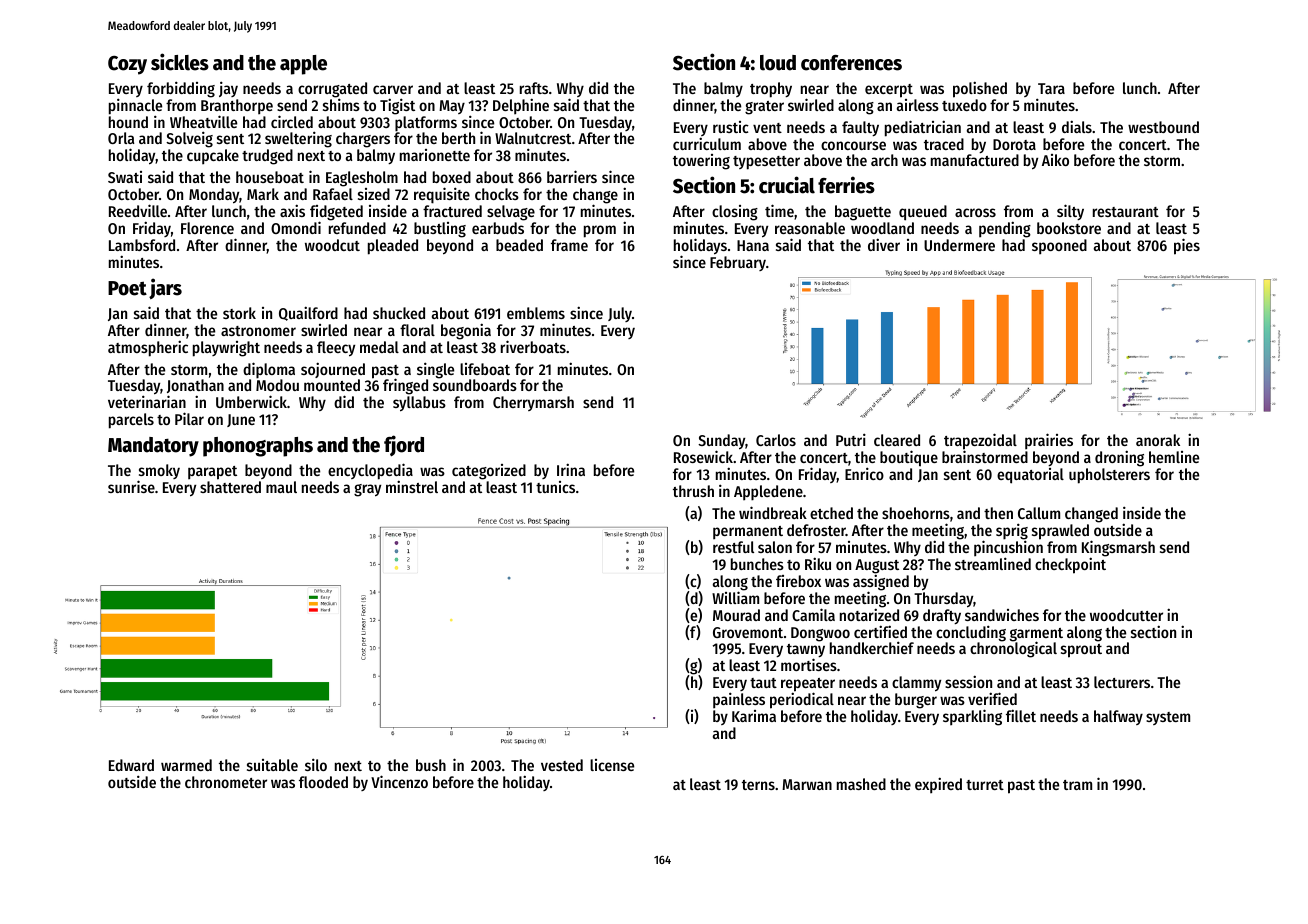  Describe the element at coordinates (975, 160) in the image. I see `manufactured` at that location.
